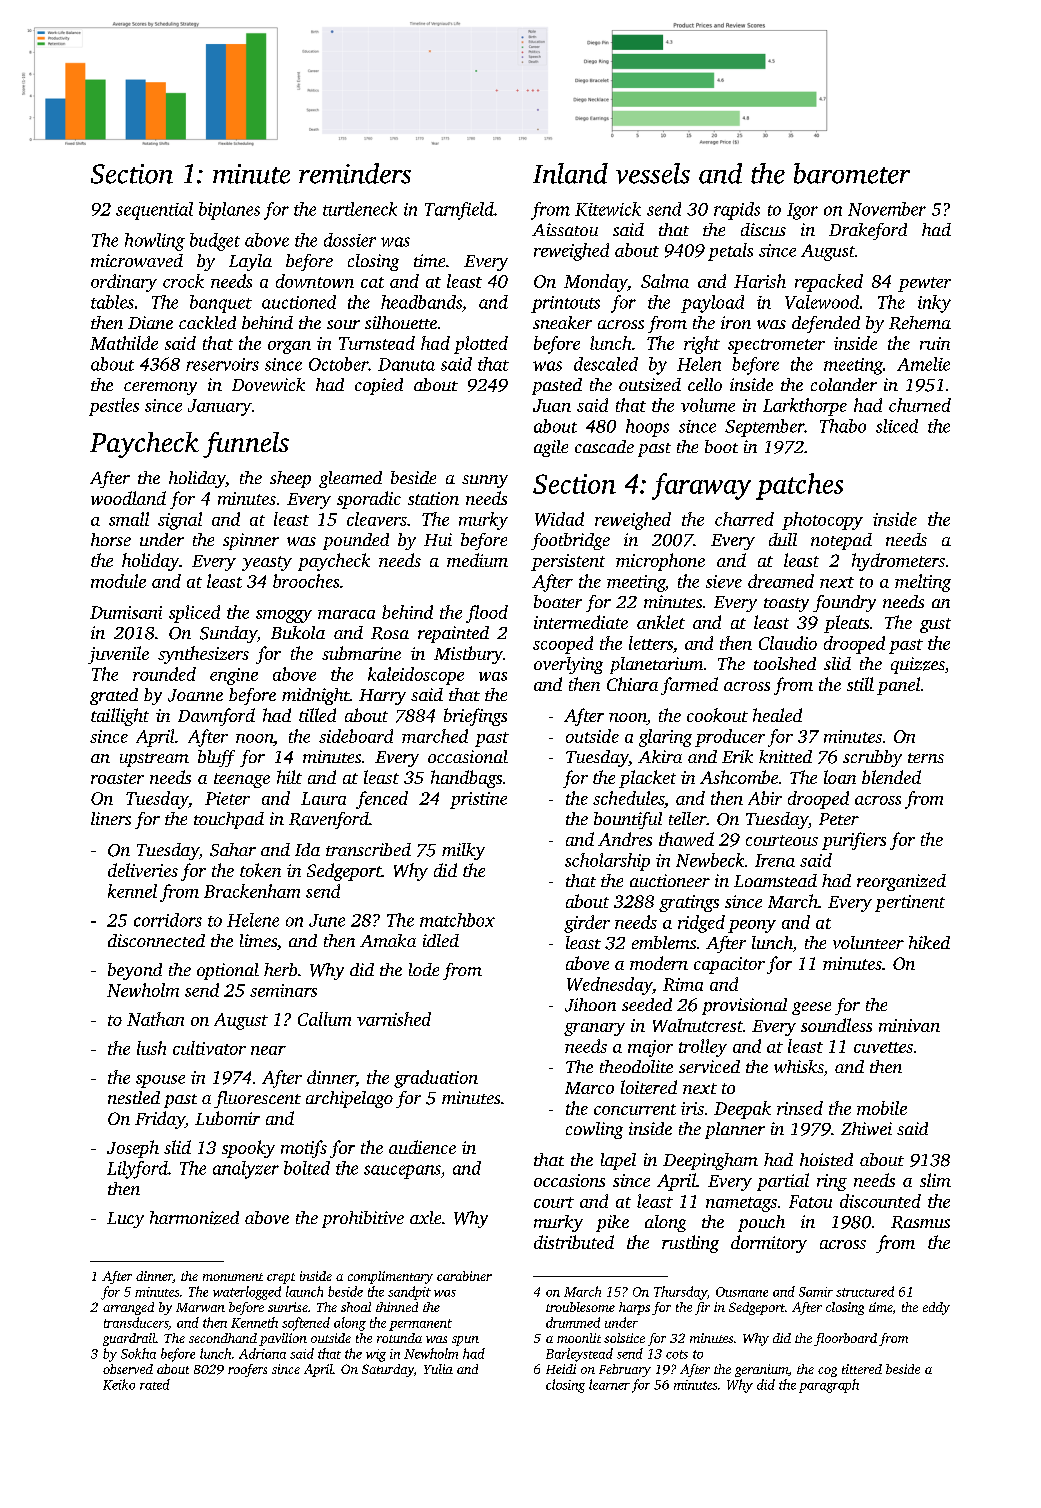  Describe the element at coordinates (135, 971) in the screenshot. I see `beyond` at that location.
